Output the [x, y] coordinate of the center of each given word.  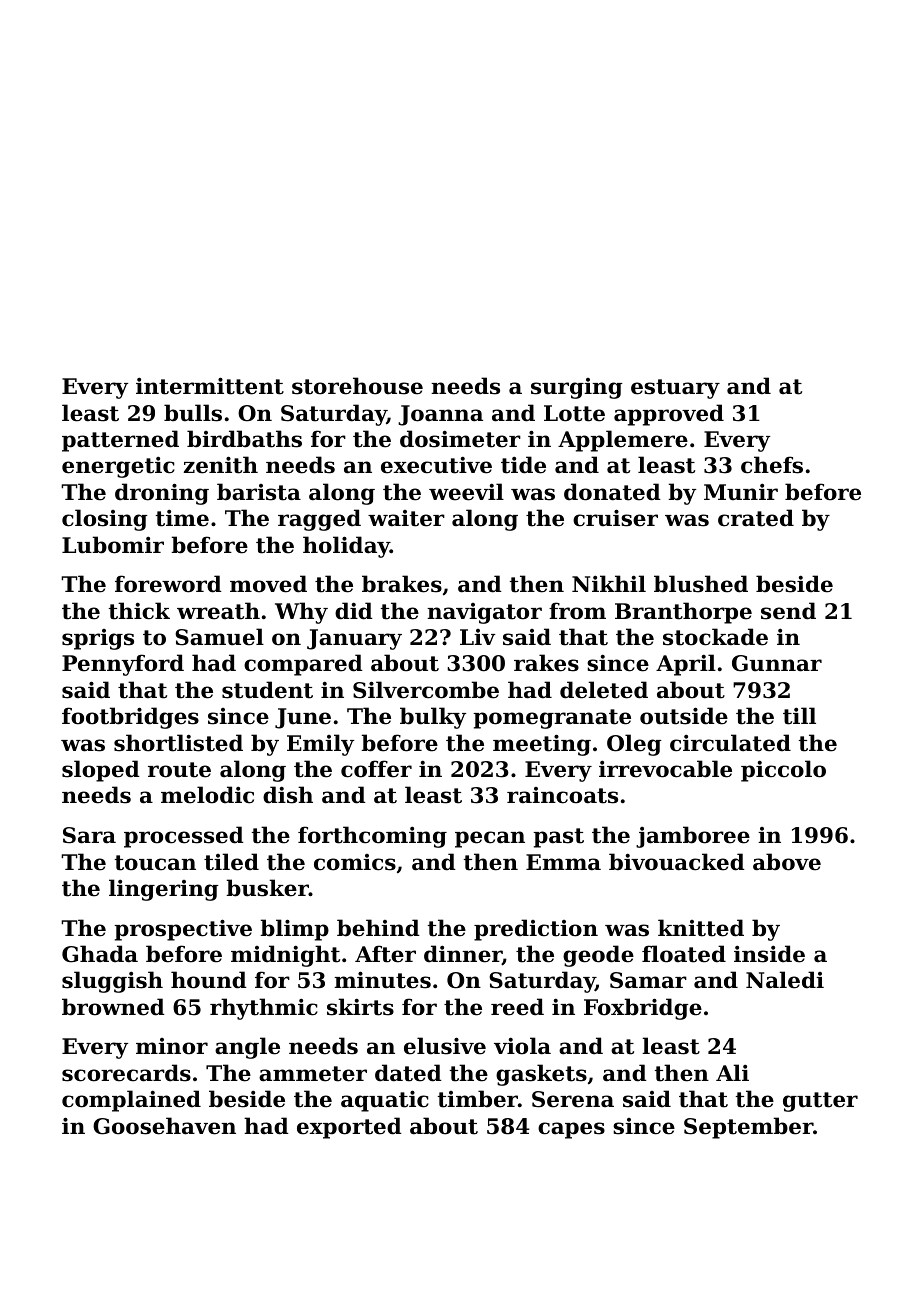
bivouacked [677, 862]
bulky [433, 718]
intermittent [210, 386]
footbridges [130, 718]
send [788, 611]
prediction [536, 930]
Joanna [440, 415]
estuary [675, 389]
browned [113, 1007]
